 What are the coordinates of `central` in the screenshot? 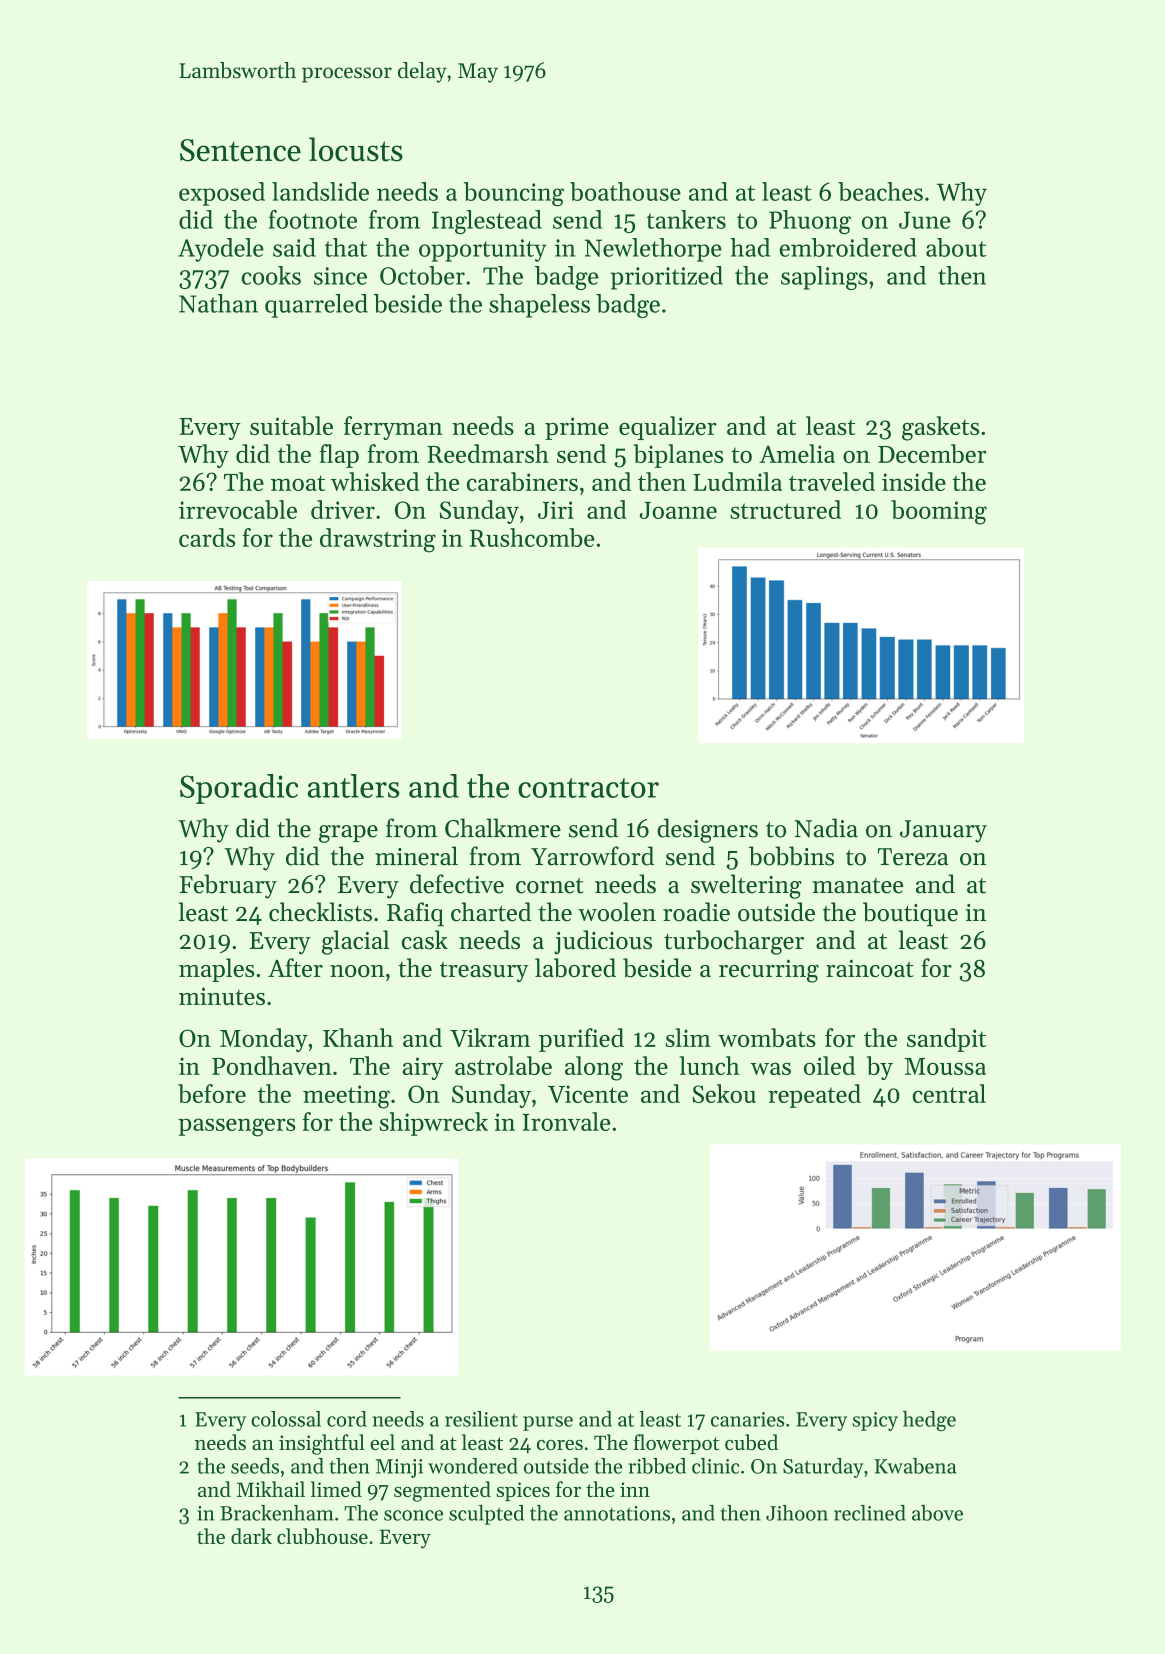 It's located at (949, 1093).
